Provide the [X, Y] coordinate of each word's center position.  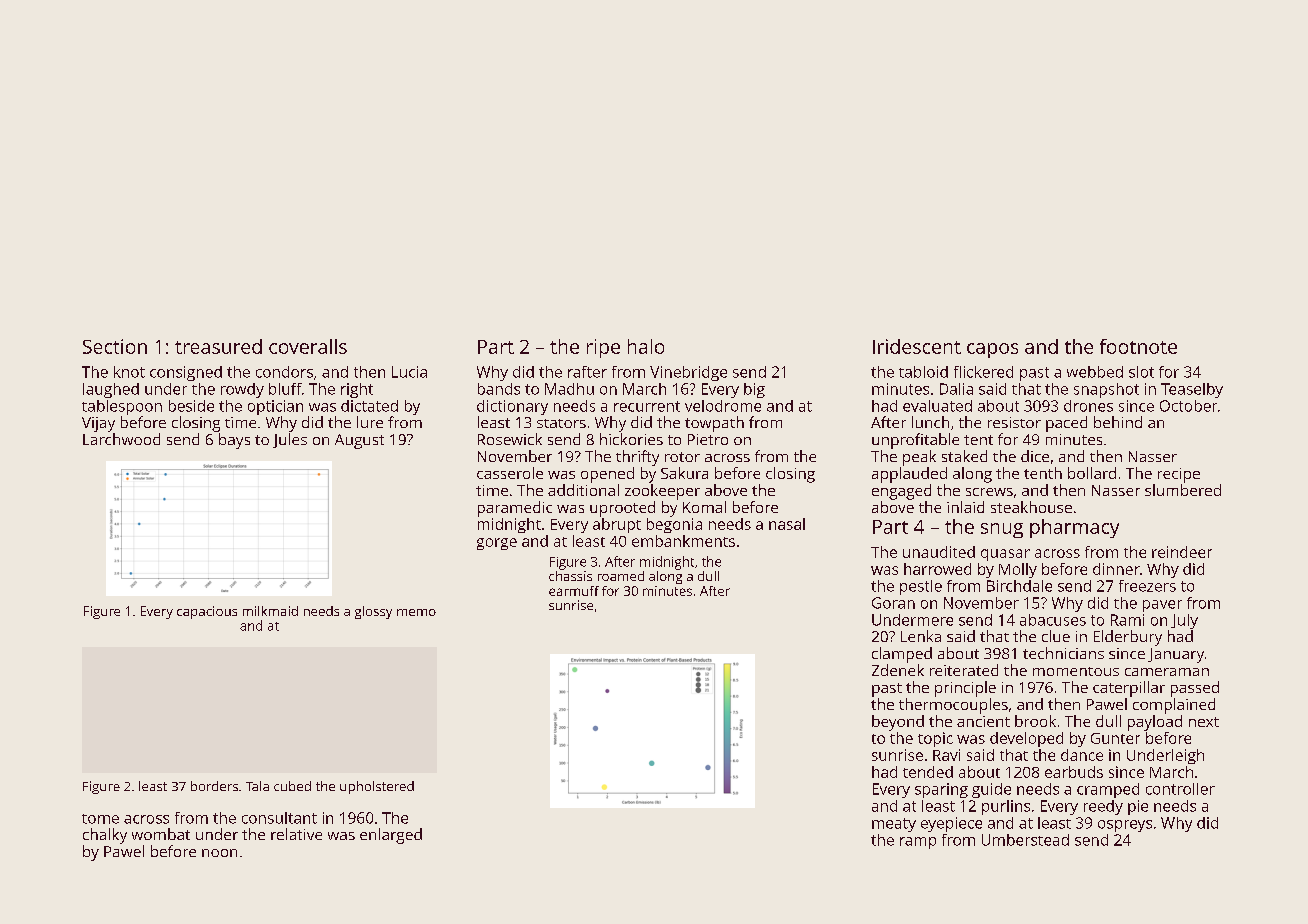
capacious [207, 612]
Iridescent [917, 346]
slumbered [1183, 490]
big [754, 390]
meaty [894, 825]
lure [370, 422]
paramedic [515, 509]
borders [214, 786]
